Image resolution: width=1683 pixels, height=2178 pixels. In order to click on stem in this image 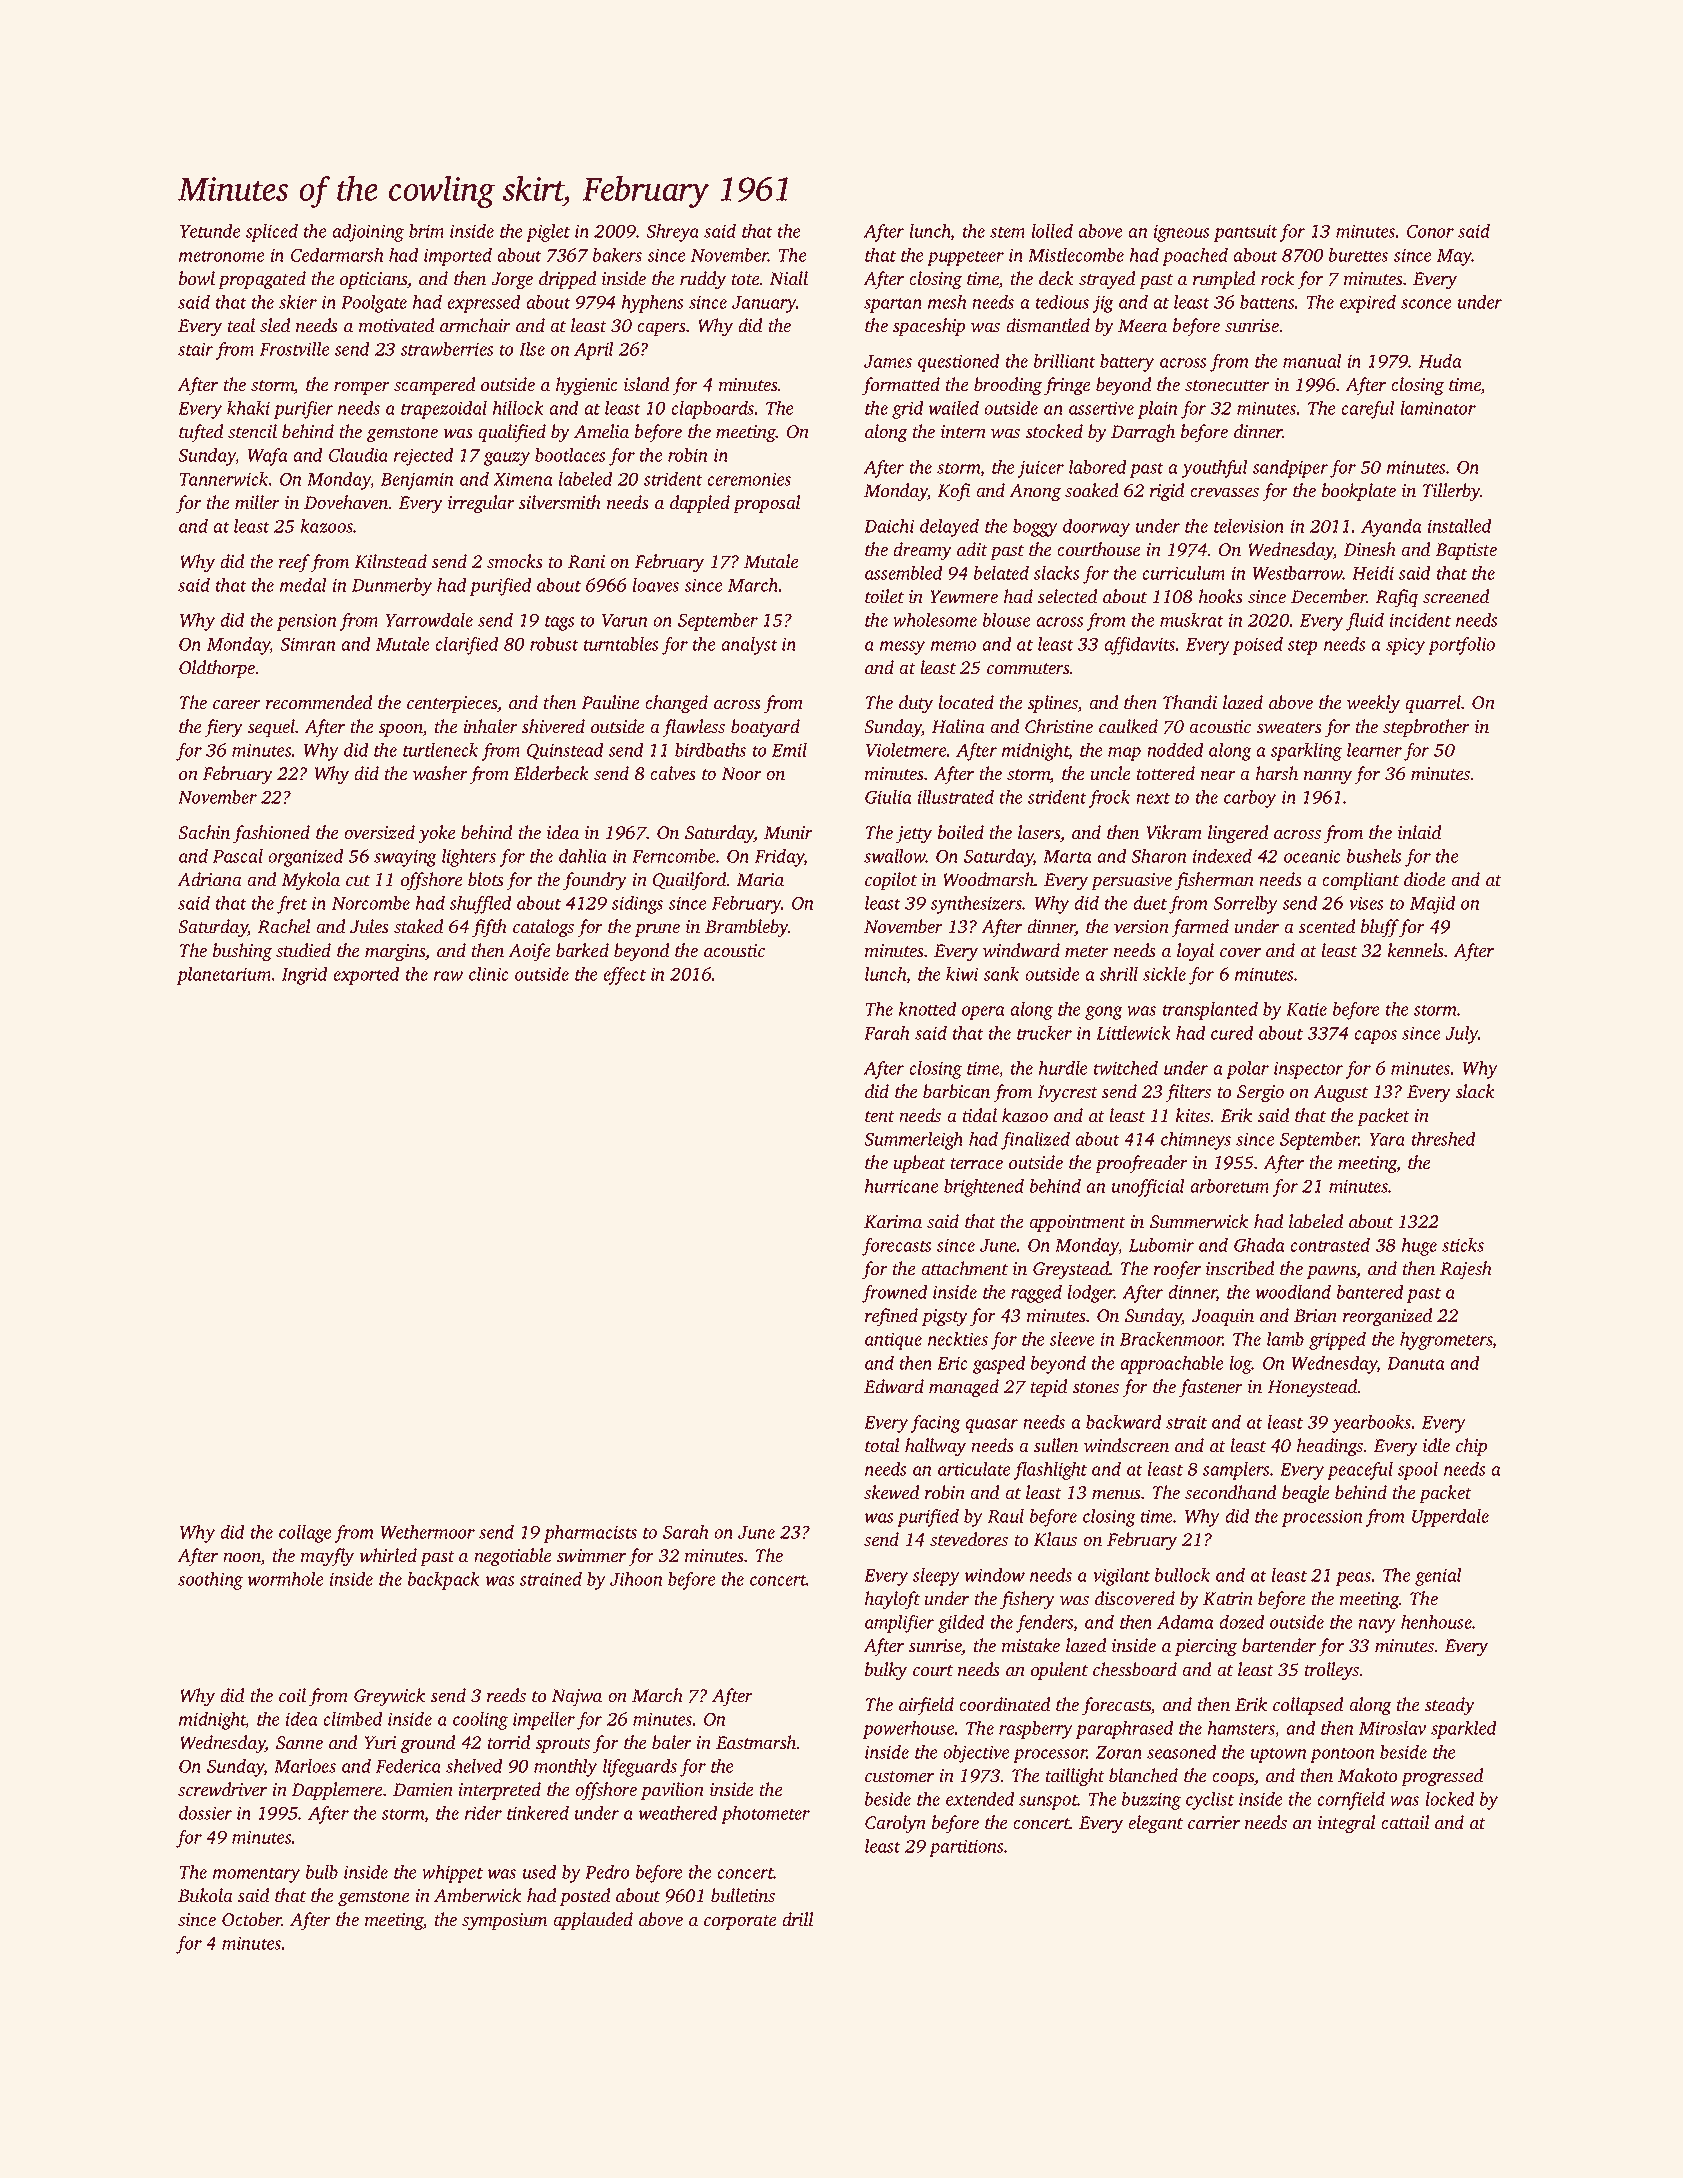, I will do `click(1007, 232)`.
